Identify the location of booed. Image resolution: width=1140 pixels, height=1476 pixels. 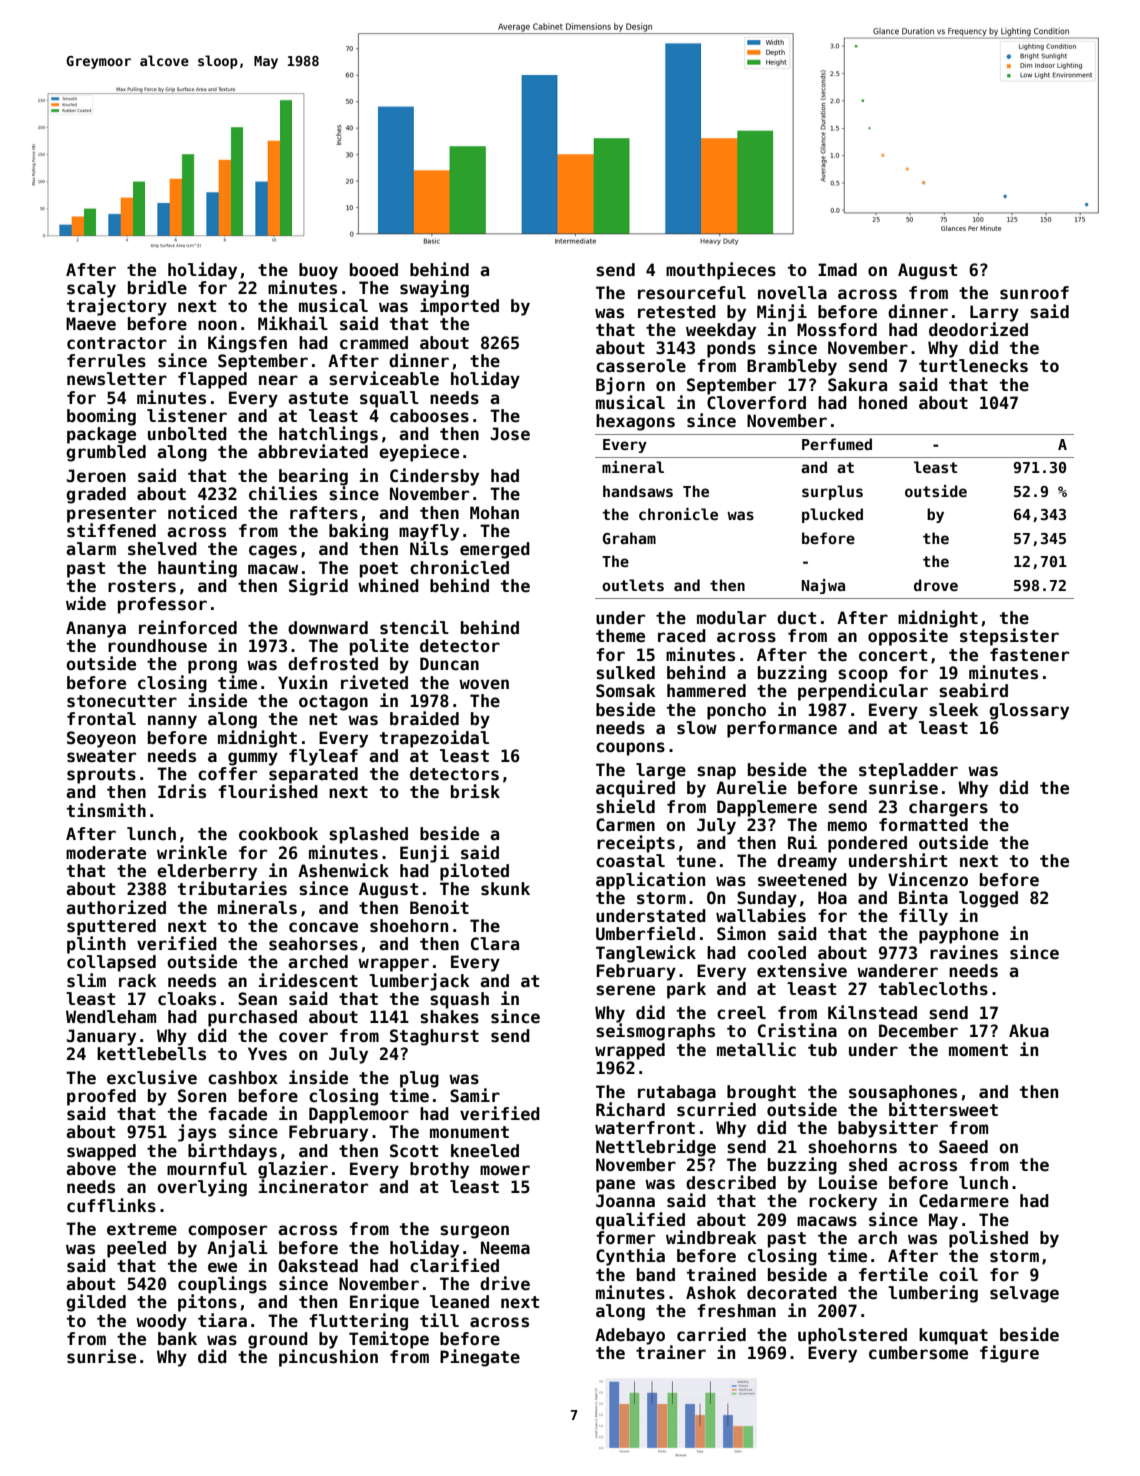
(374, 270).
